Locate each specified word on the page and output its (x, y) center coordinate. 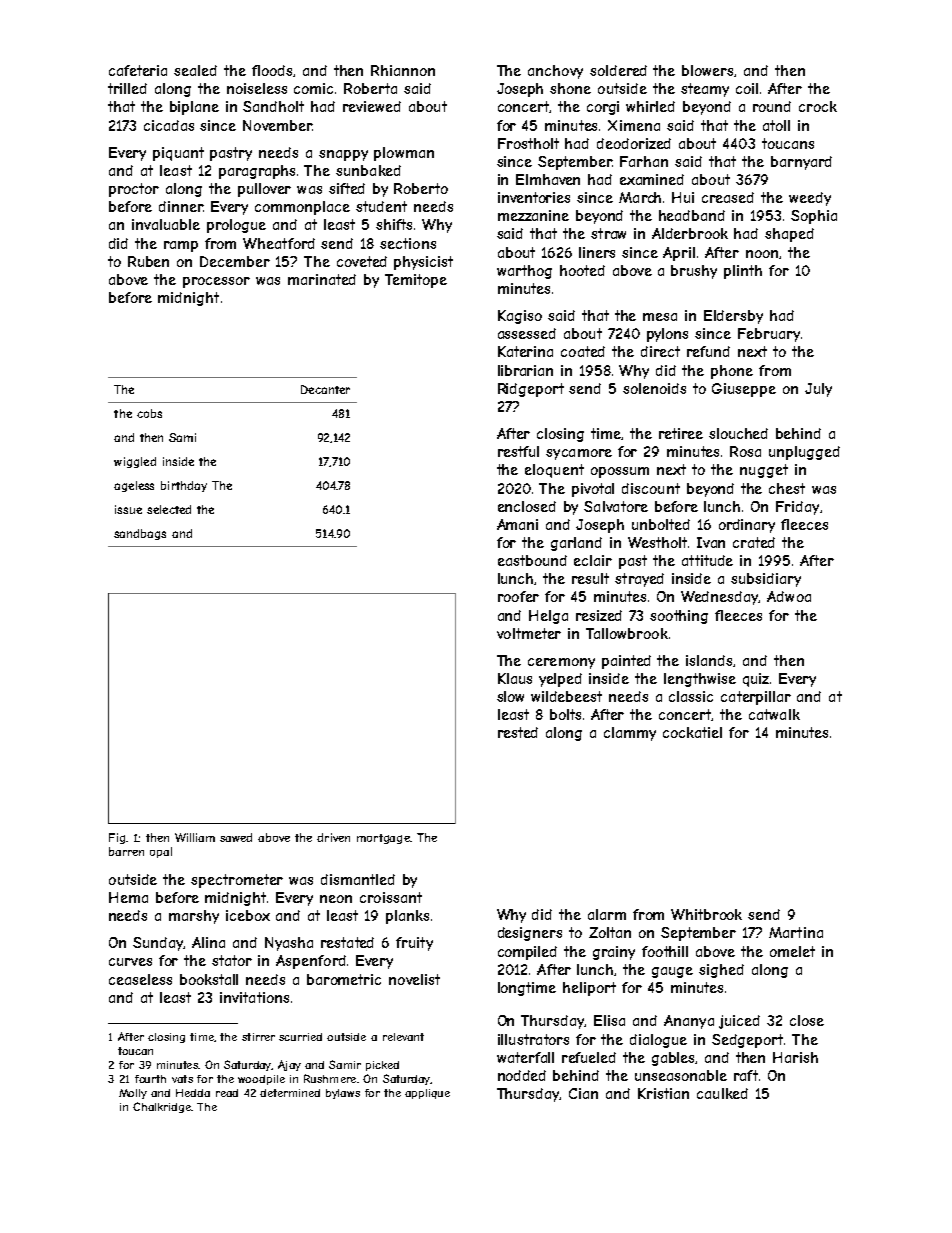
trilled (127, 88)
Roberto (421, 188)
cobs (149, 413)
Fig (117, 838)
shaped (789, 235)
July (818, 390)
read (227, 1093)
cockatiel (692, 732)
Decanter (325, 389)
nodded (522, 1075)
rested (518, 732)
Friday (797, 508)
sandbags (140, 534)
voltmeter (529, 633)
